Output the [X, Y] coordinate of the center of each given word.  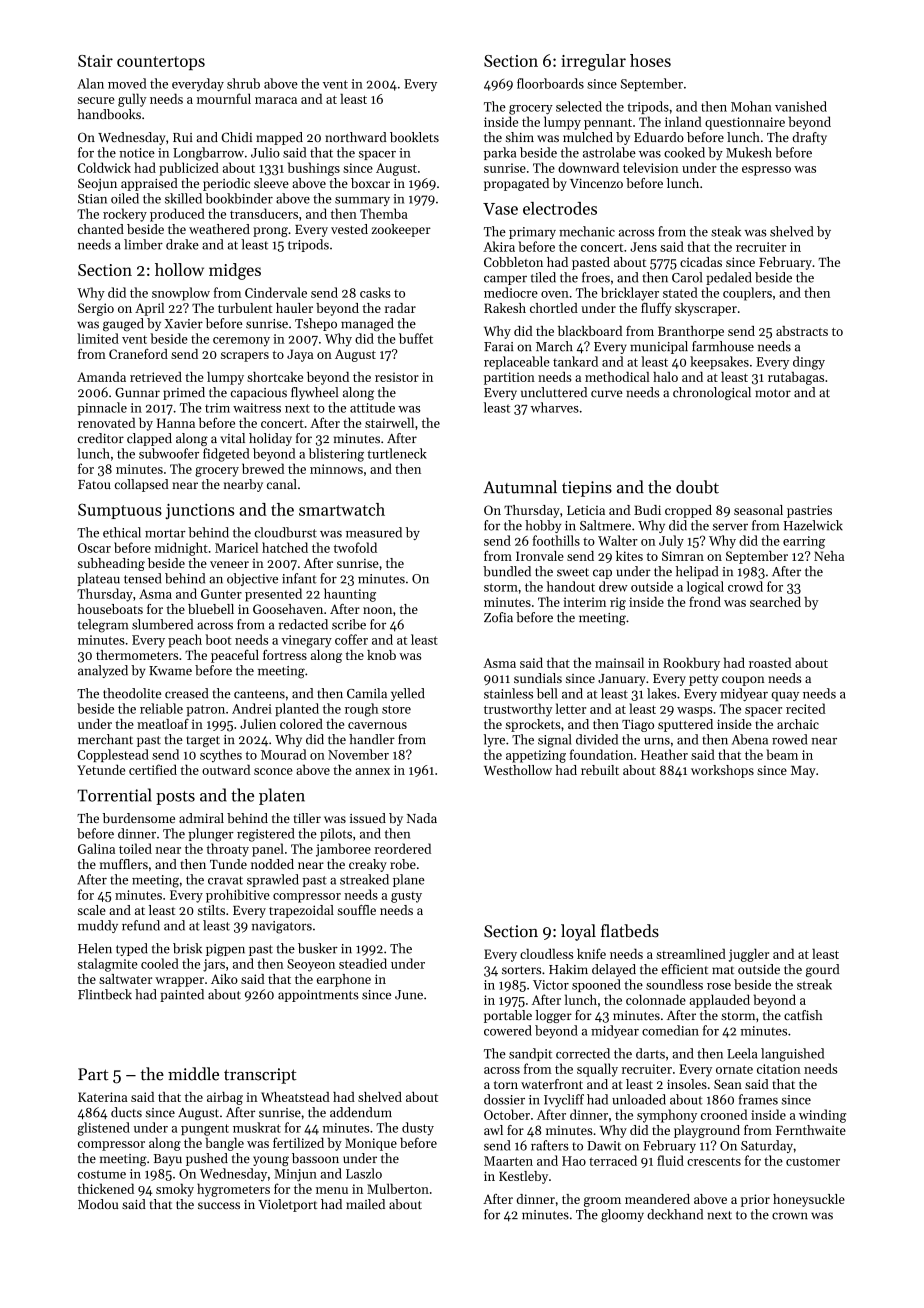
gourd [822, 970]
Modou [98, 1204]
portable [508, 1016]
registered [266, 835]
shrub [243, 83]
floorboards [550, 83]
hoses [650, 60]
